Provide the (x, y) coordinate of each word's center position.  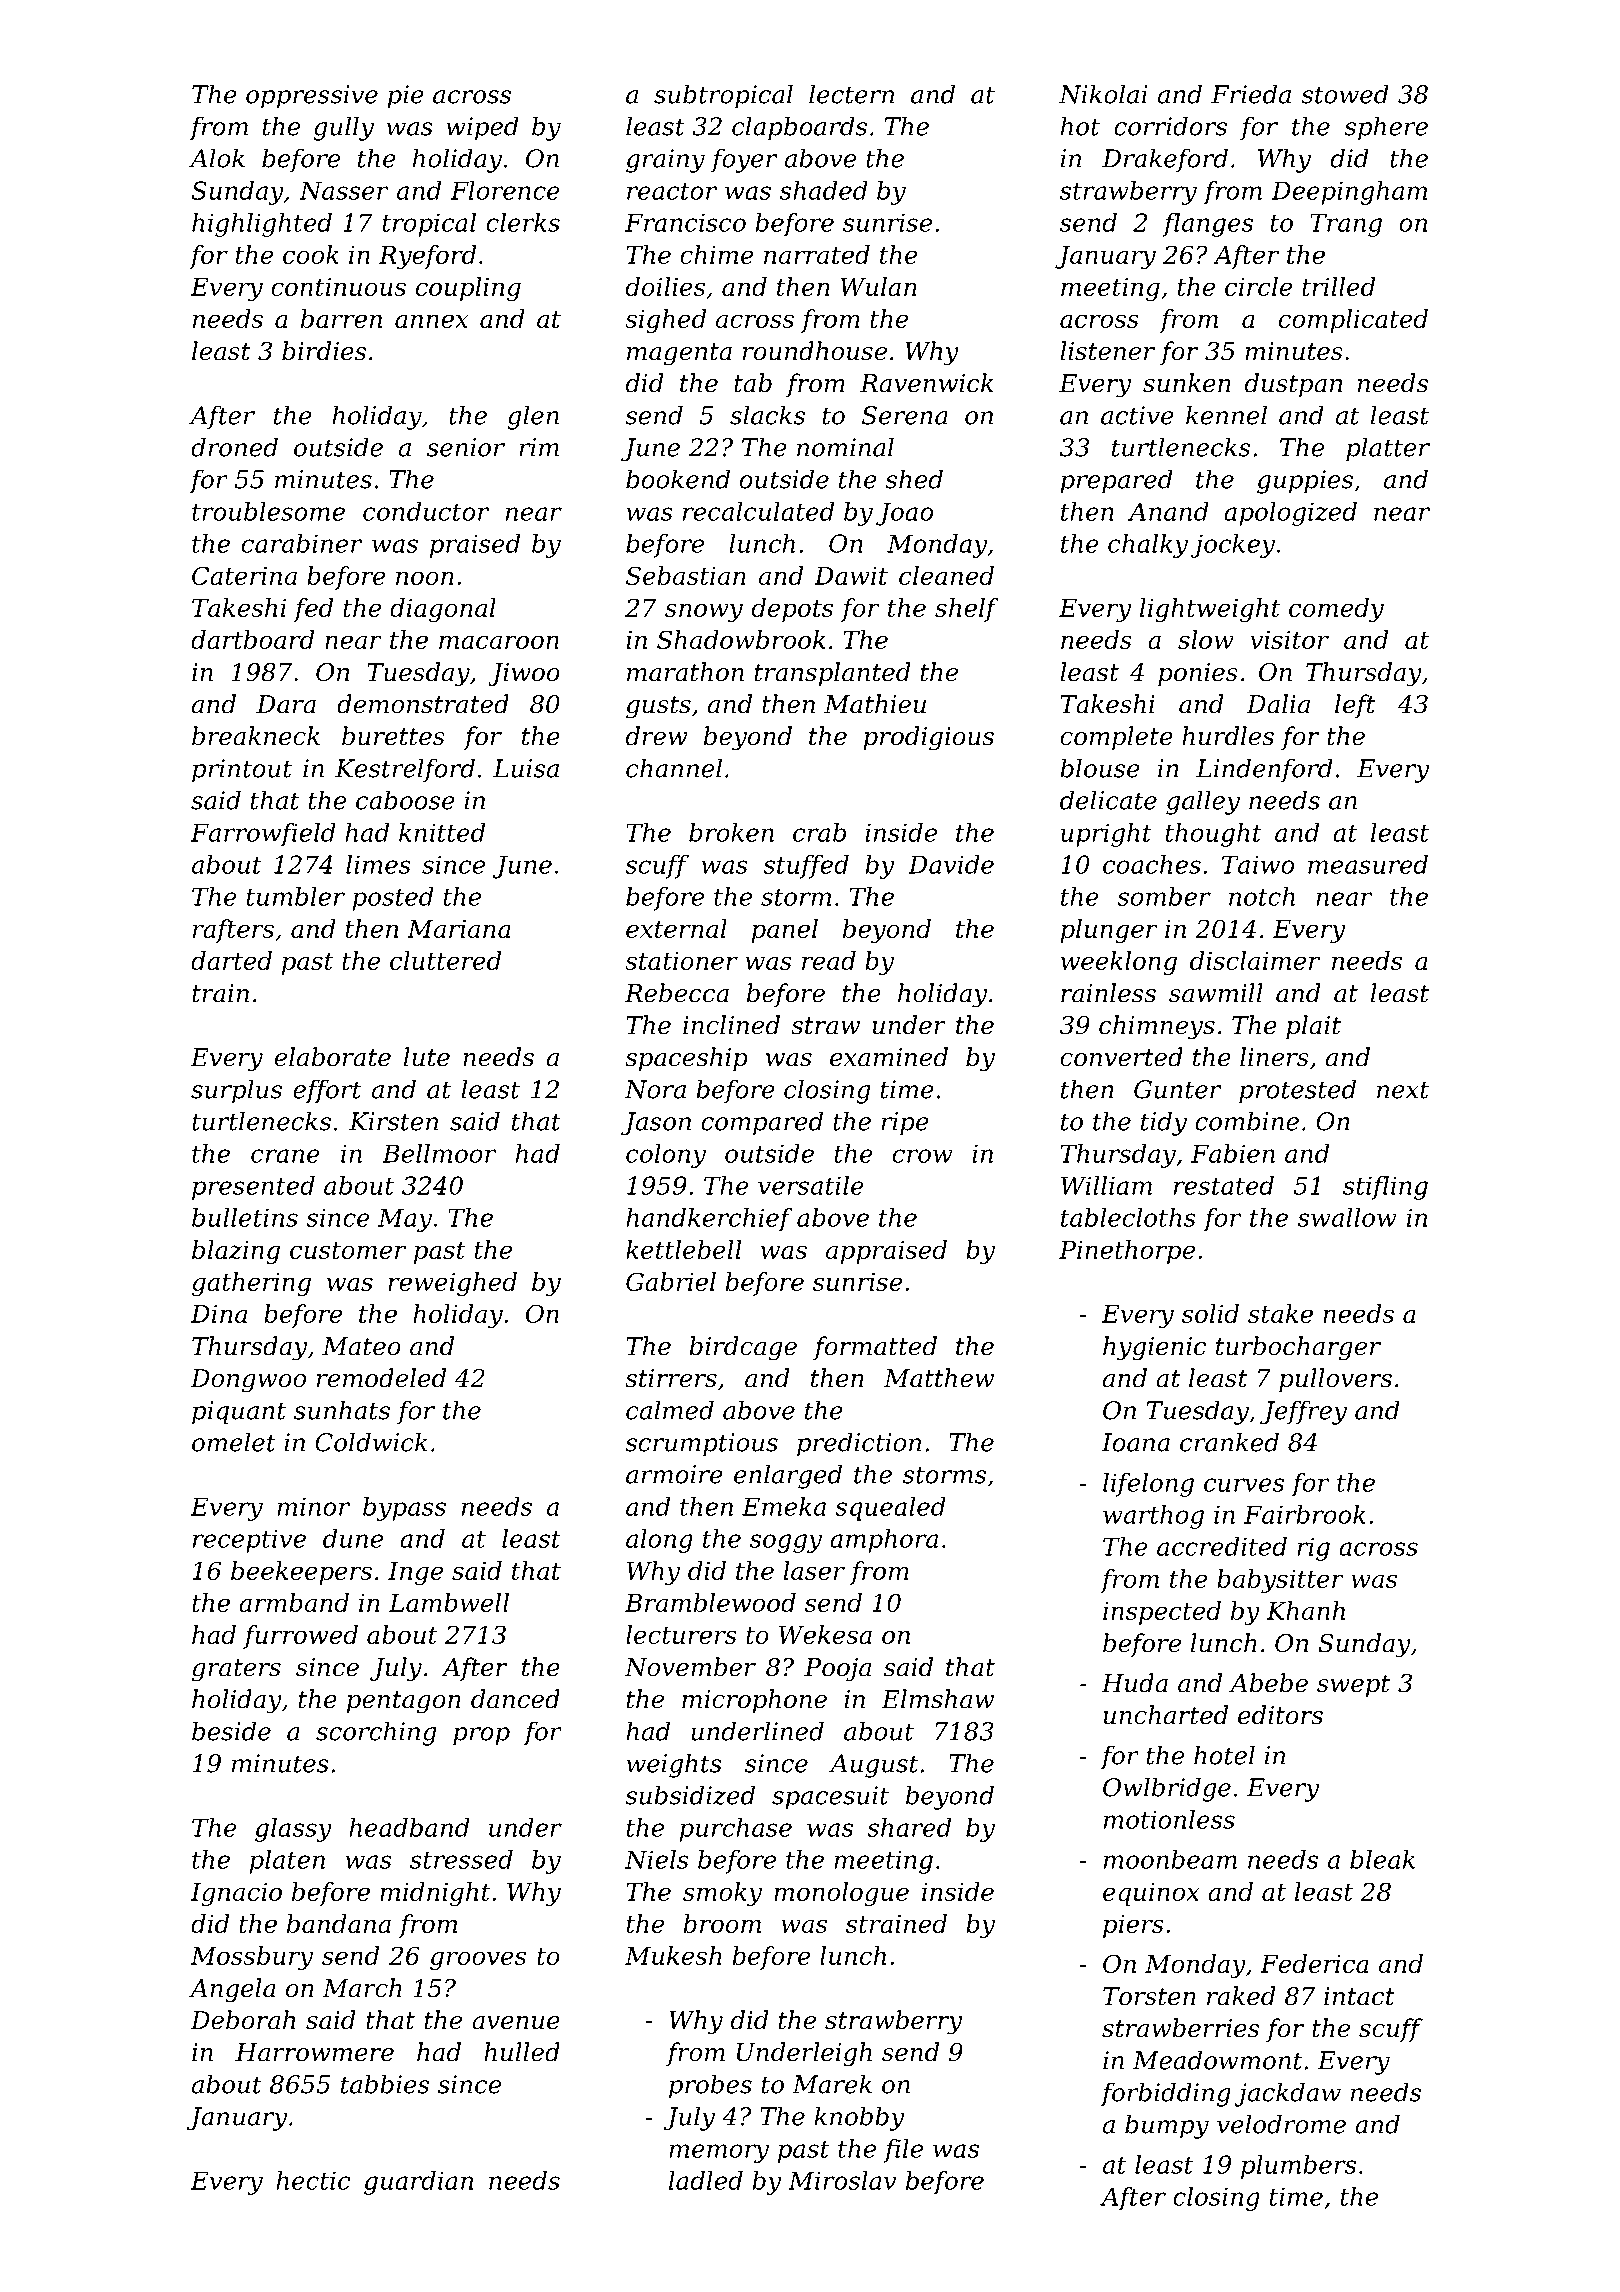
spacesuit (830, 1798)
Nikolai (1103, 94)
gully (343, 128)
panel (785, 931)
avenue (516, 2023)
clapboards (799, 128)
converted (1121, 1057)
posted (393, 899)
